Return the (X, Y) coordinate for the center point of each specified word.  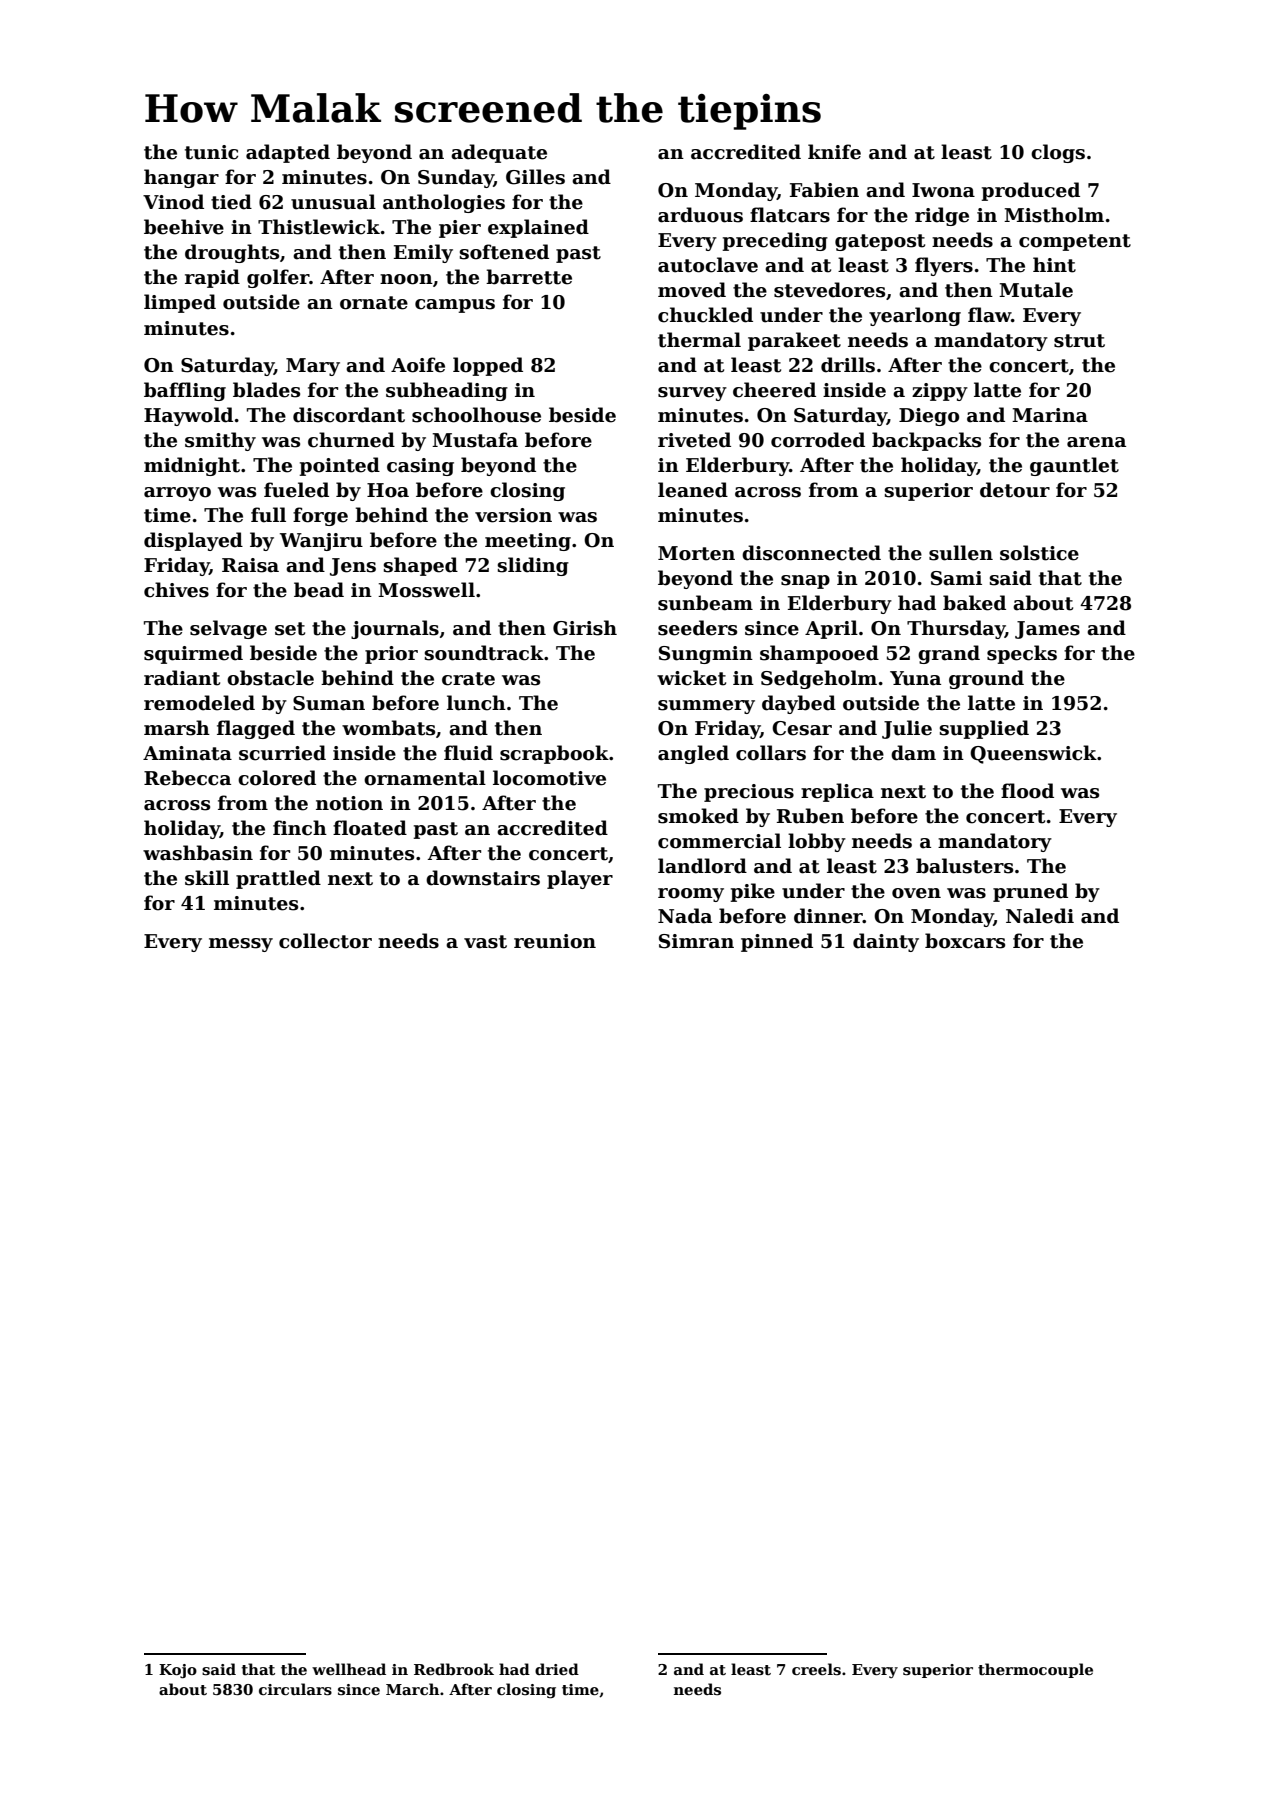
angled (693, 754)
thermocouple (1035, 1670)
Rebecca (187, 778)
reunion (555, 941)
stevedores (829, 290)
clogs (1058, 153)
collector (325, 941)
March (412, 1689)
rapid (212, 278)
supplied (984, 729)
